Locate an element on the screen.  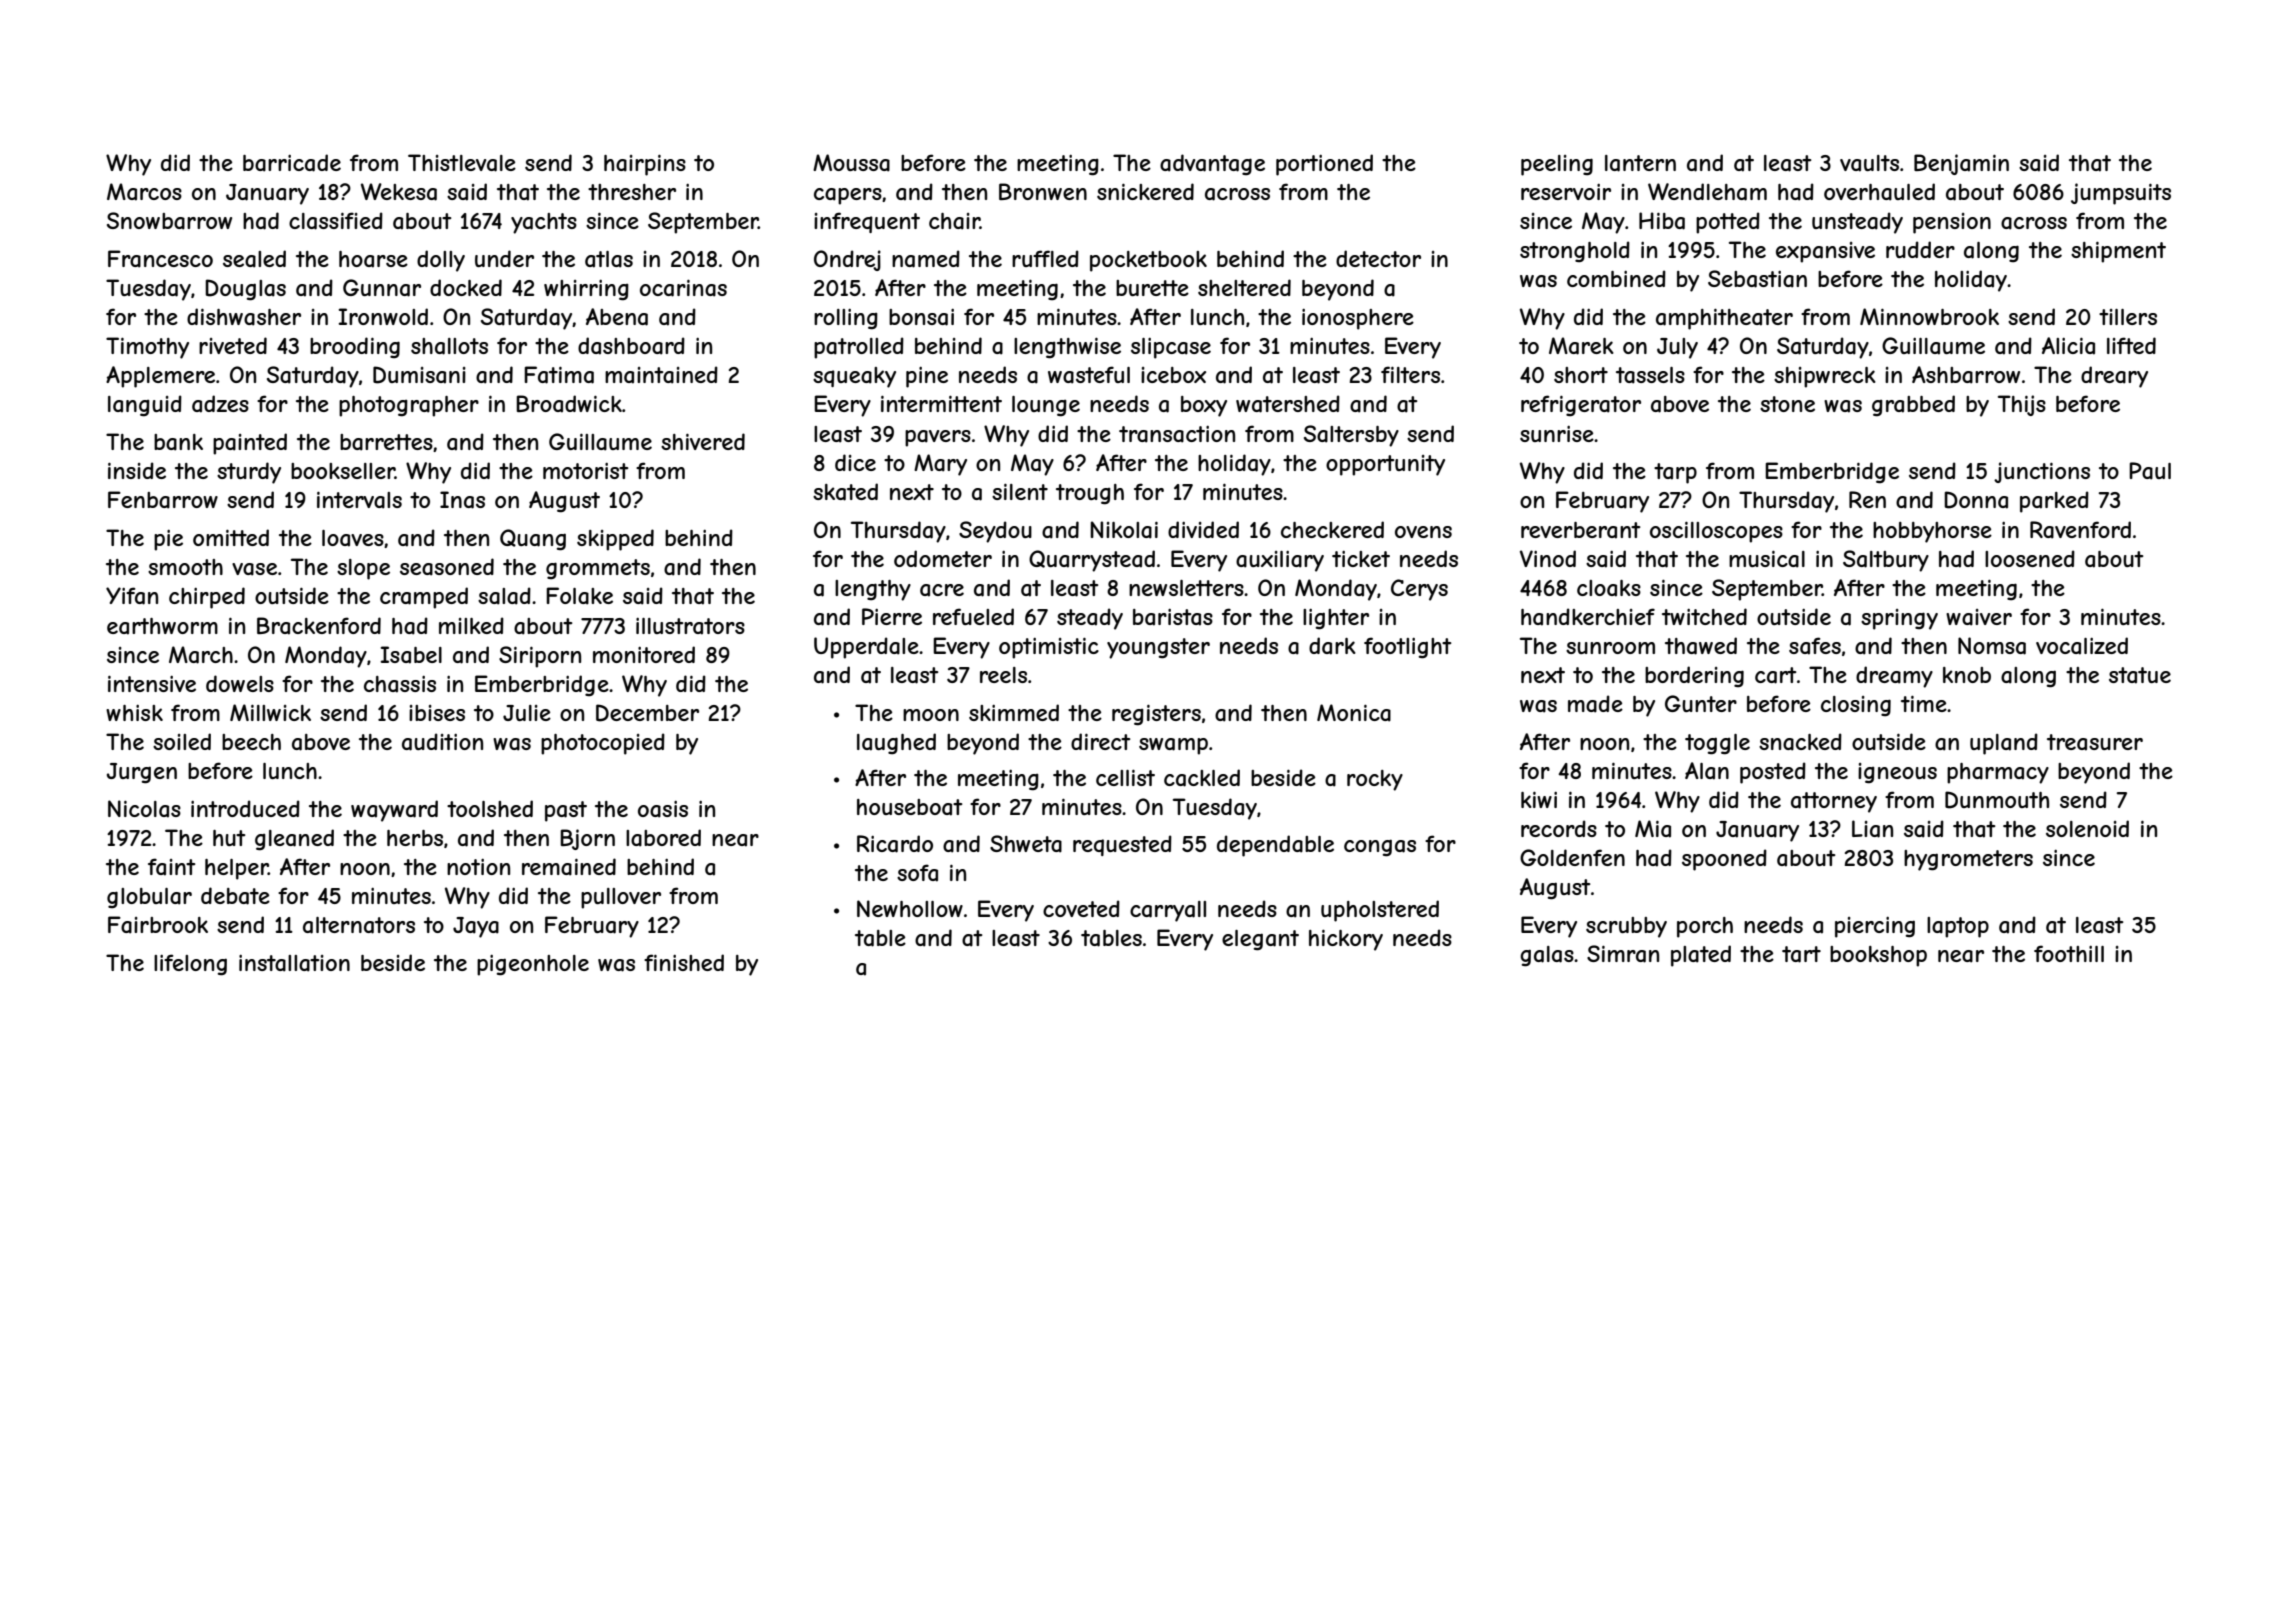
peeling is located at coordinates (1557, 165).
